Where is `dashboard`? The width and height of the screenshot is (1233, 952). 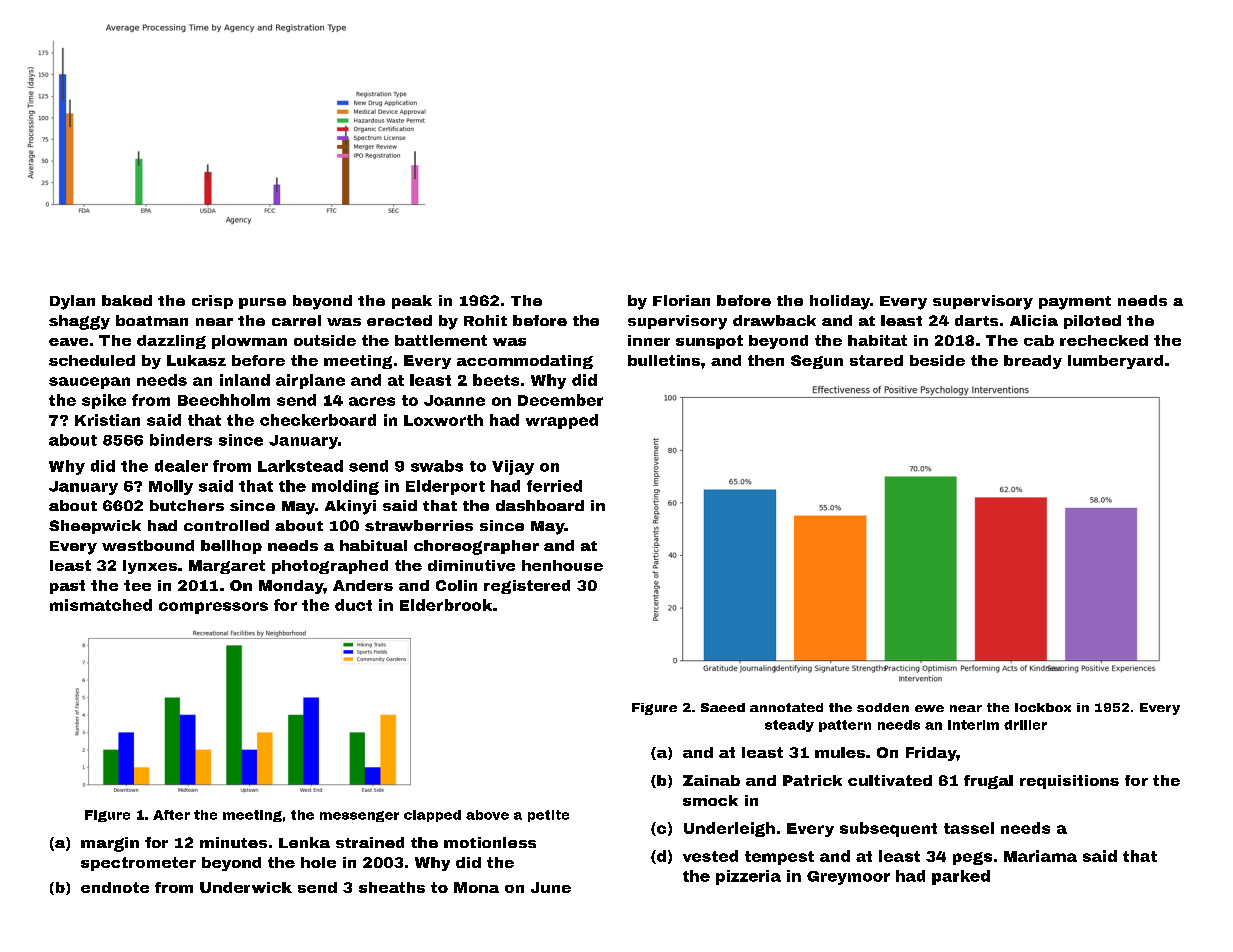 dashboard is located at coordinates (540, 505).
